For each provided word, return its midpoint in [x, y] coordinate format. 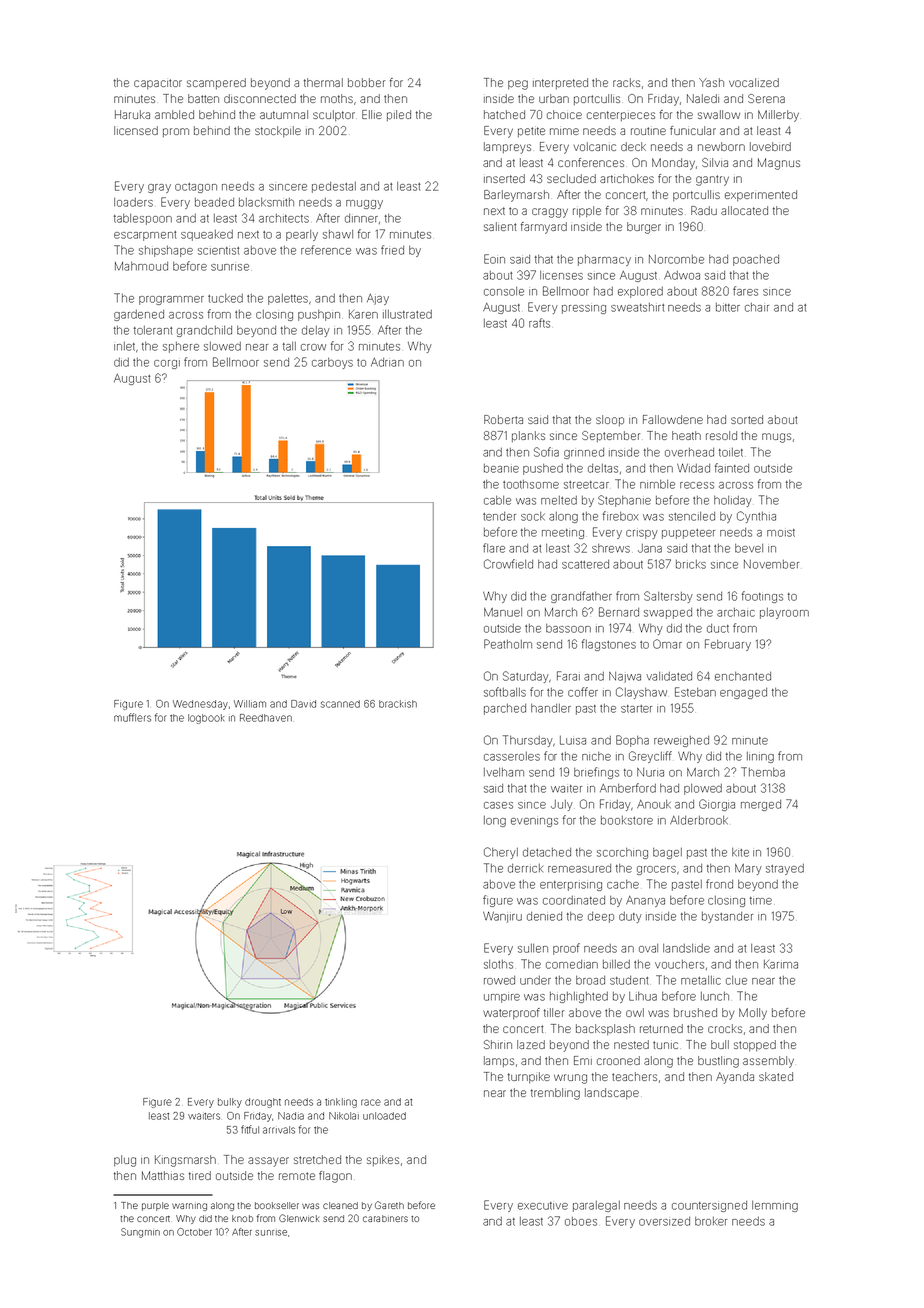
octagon [196, 188]
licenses [561, 275]
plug [125, 1161]
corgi [167, 364]
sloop [610, 420]
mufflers [132, 717]
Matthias [163, 1175]
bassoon [568, 628]
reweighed [681, 741]
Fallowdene [673, 419]
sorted [747, 419]
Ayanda [735, 1078]
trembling [555, 1094]
